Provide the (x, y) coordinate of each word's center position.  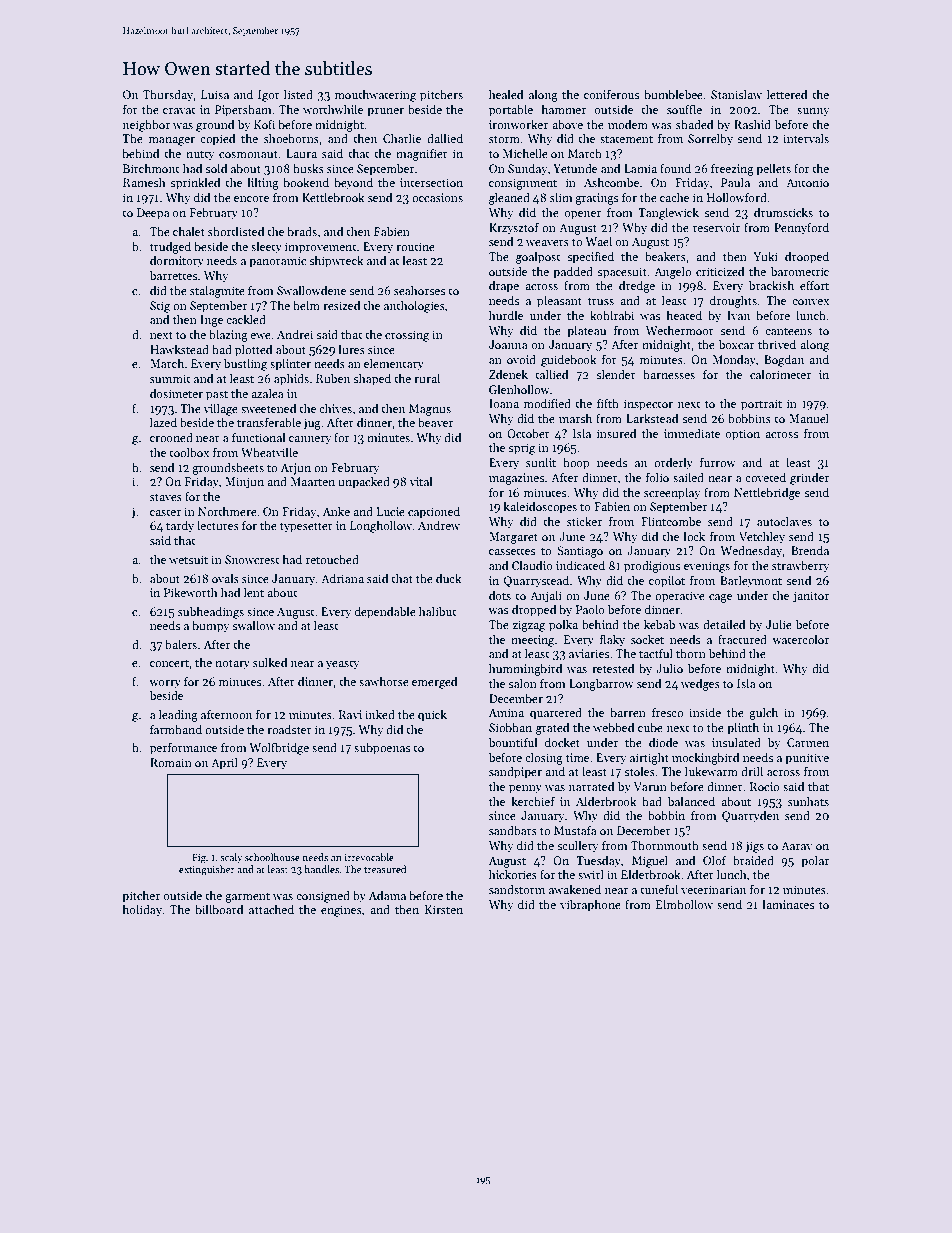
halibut (437, 611)
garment (247, 898)
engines (341, 911)
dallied (445, 138)
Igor (269, 96)
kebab (659, 624)
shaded (694, 124)
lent (254, 592)
